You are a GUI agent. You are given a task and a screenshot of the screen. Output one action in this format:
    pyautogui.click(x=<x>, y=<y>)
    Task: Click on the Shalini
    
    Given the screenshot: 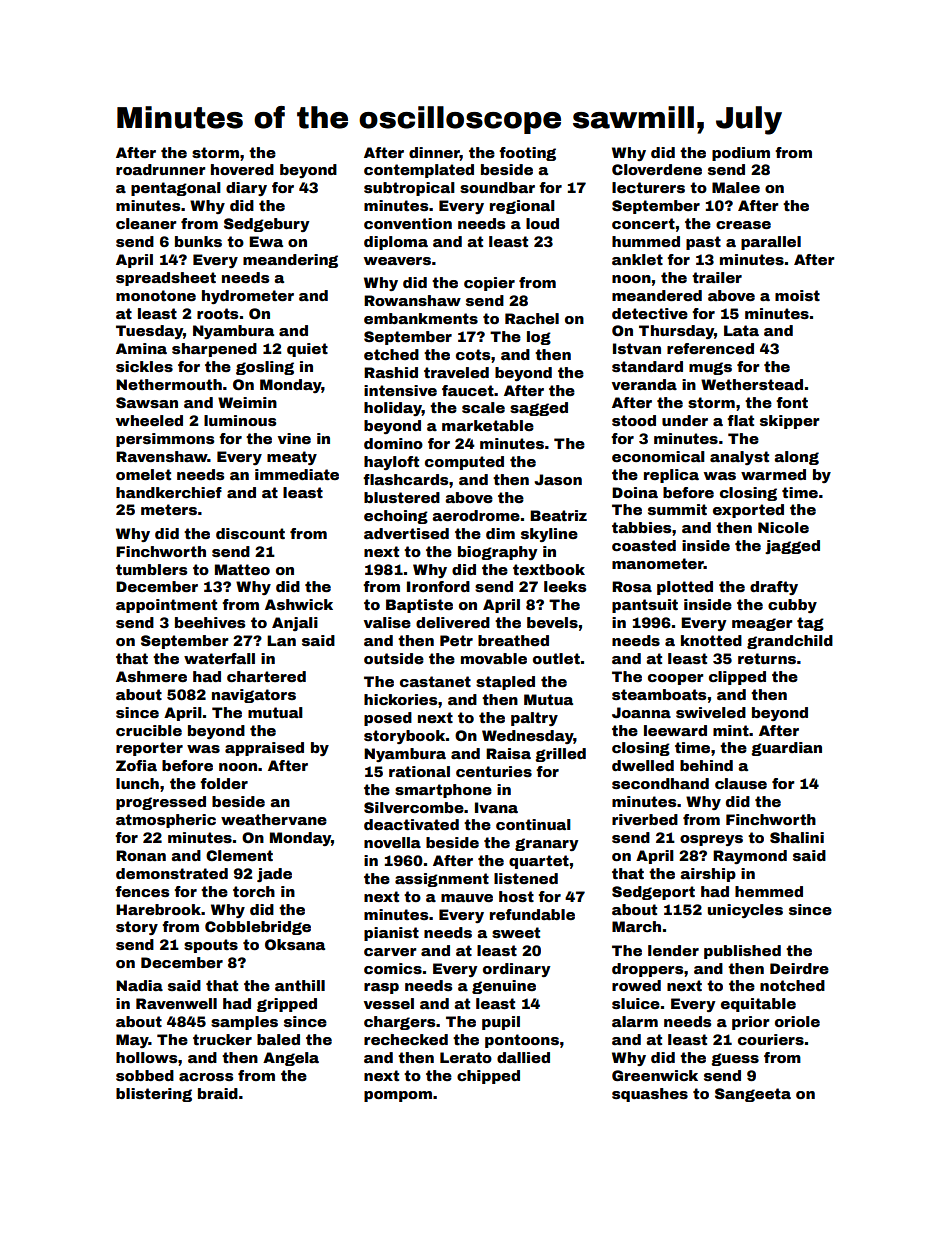 What is the action you would take?
    pyautogui.click(x=797, y=837)
